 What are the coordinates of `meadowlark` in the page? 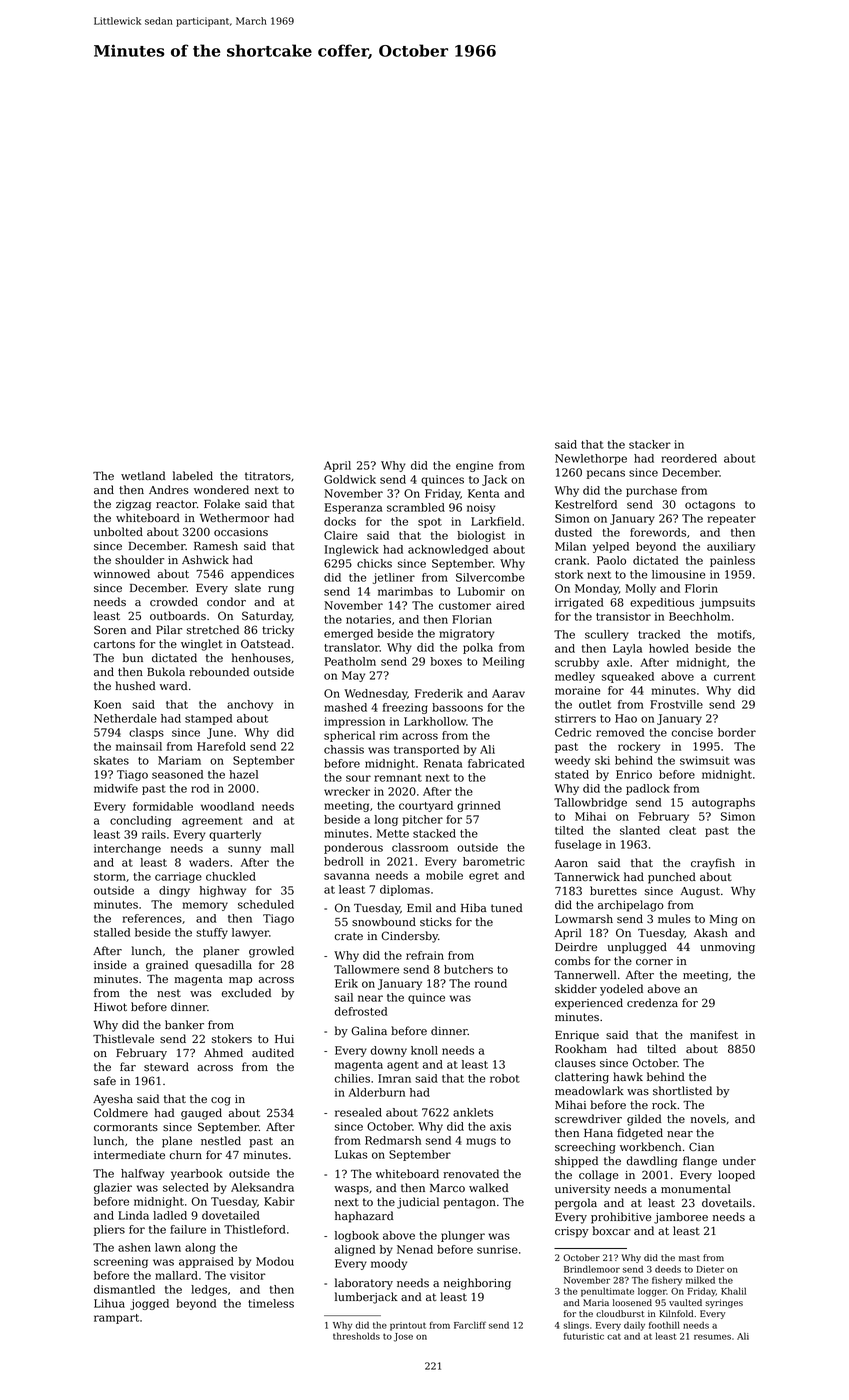 It's located at (589, 1090).
